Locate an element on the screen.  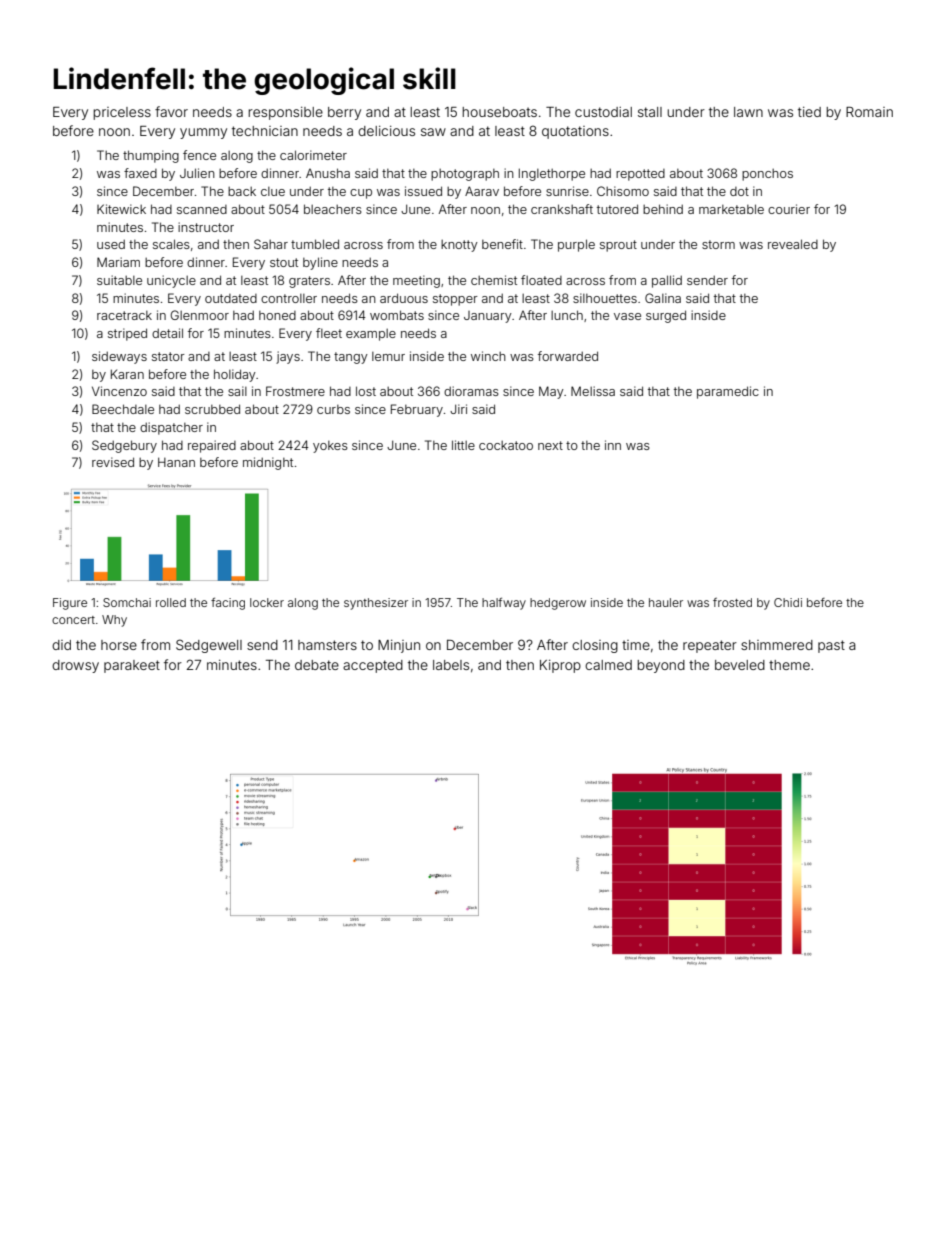
priceless is located at coordinates (122, 113).
